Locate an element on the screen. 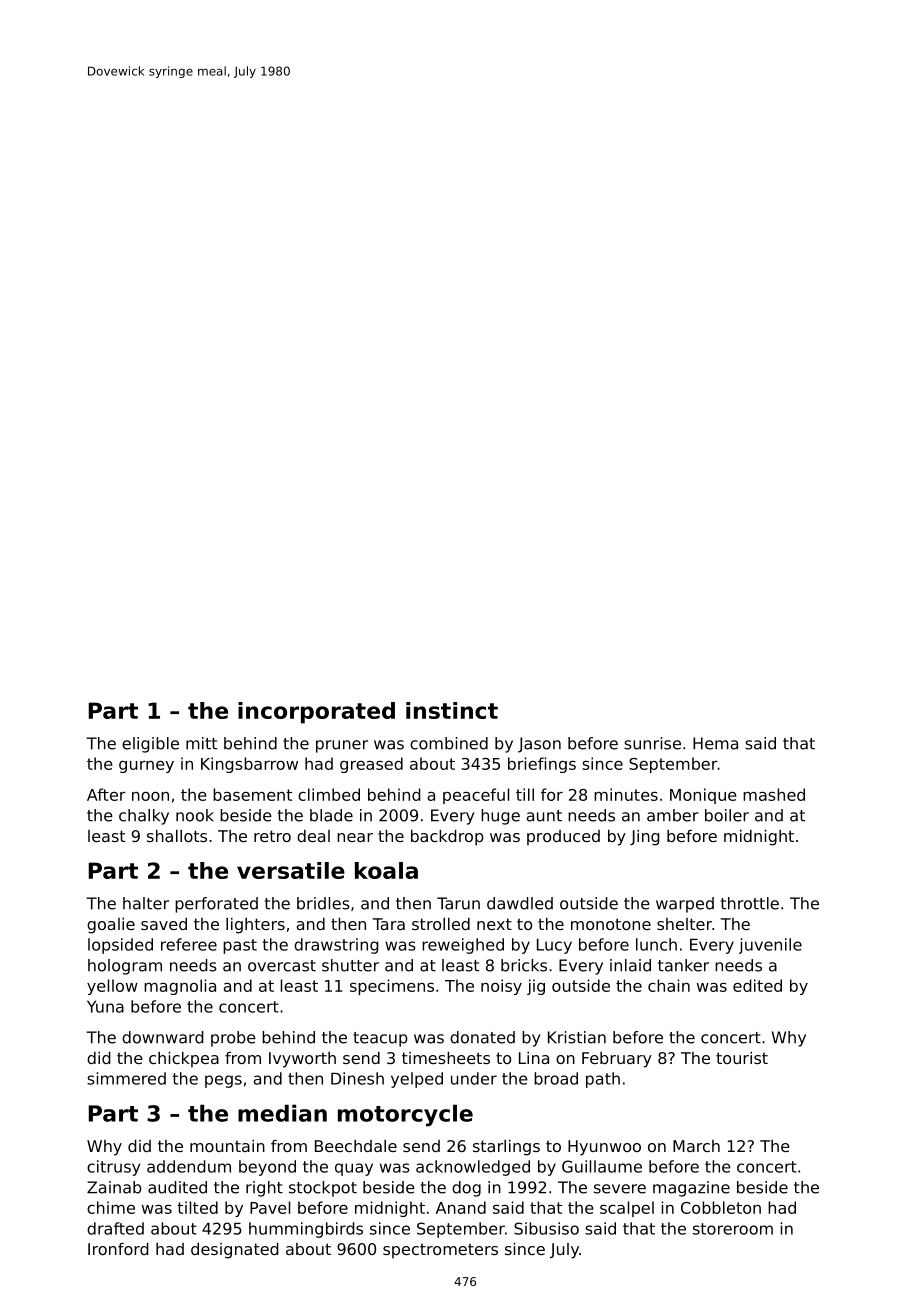 This screenshot has height=1316, width=908. retro is located at coordinates (272, 836).
